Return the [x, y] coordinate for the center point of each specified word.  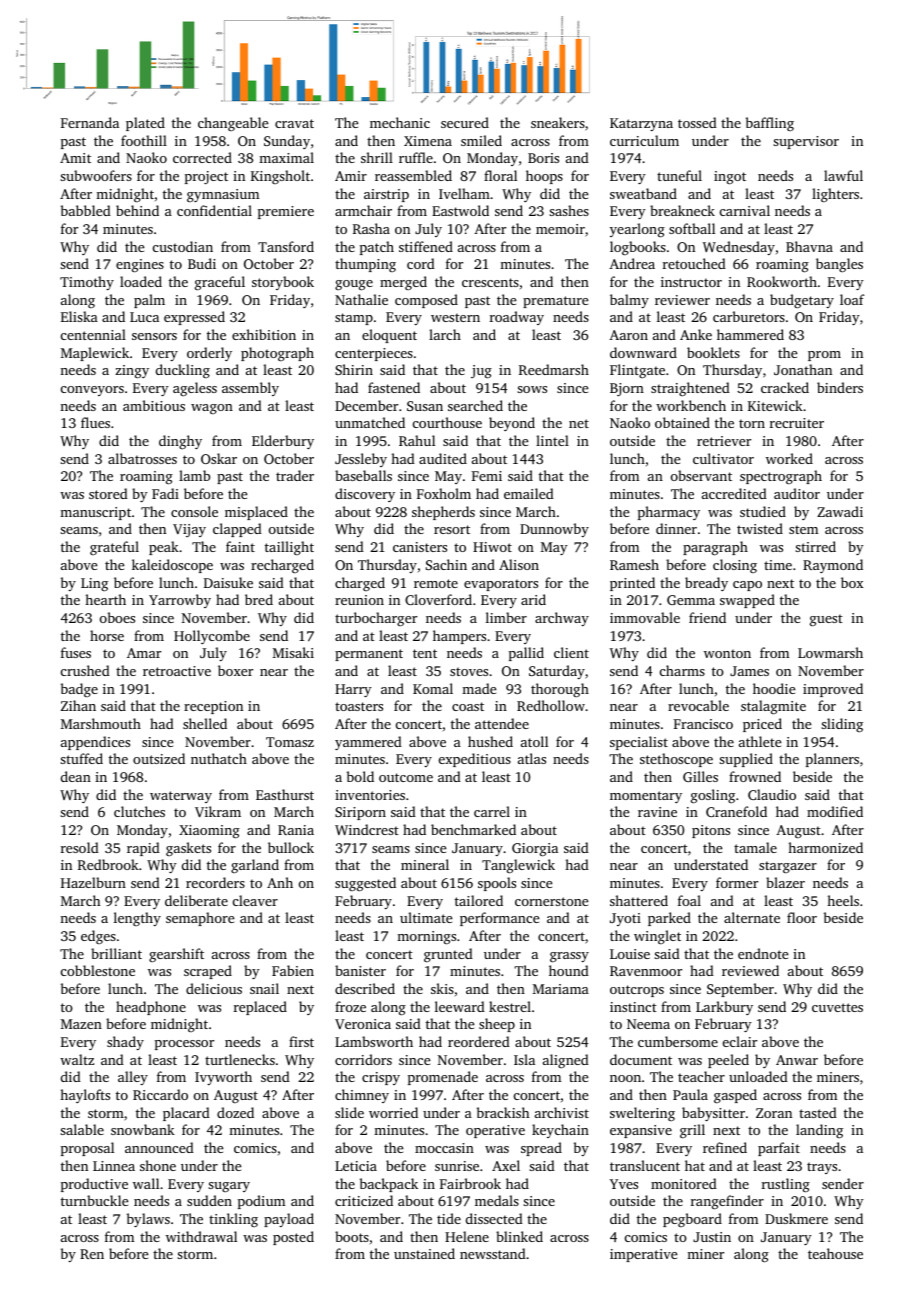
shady [125, 1043]
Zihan [78, 705]
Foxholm [444, 493]
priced [762, 725]
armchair [363, 210]
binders [840, 387]
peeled [728, 1061]
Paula [690, 1094]
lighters [835, 195]
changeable [233, 124]
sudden [209, 1200]
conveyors [92, 391]
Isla [524, 1059]
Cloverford [438, 599]
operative [495, 1131]
